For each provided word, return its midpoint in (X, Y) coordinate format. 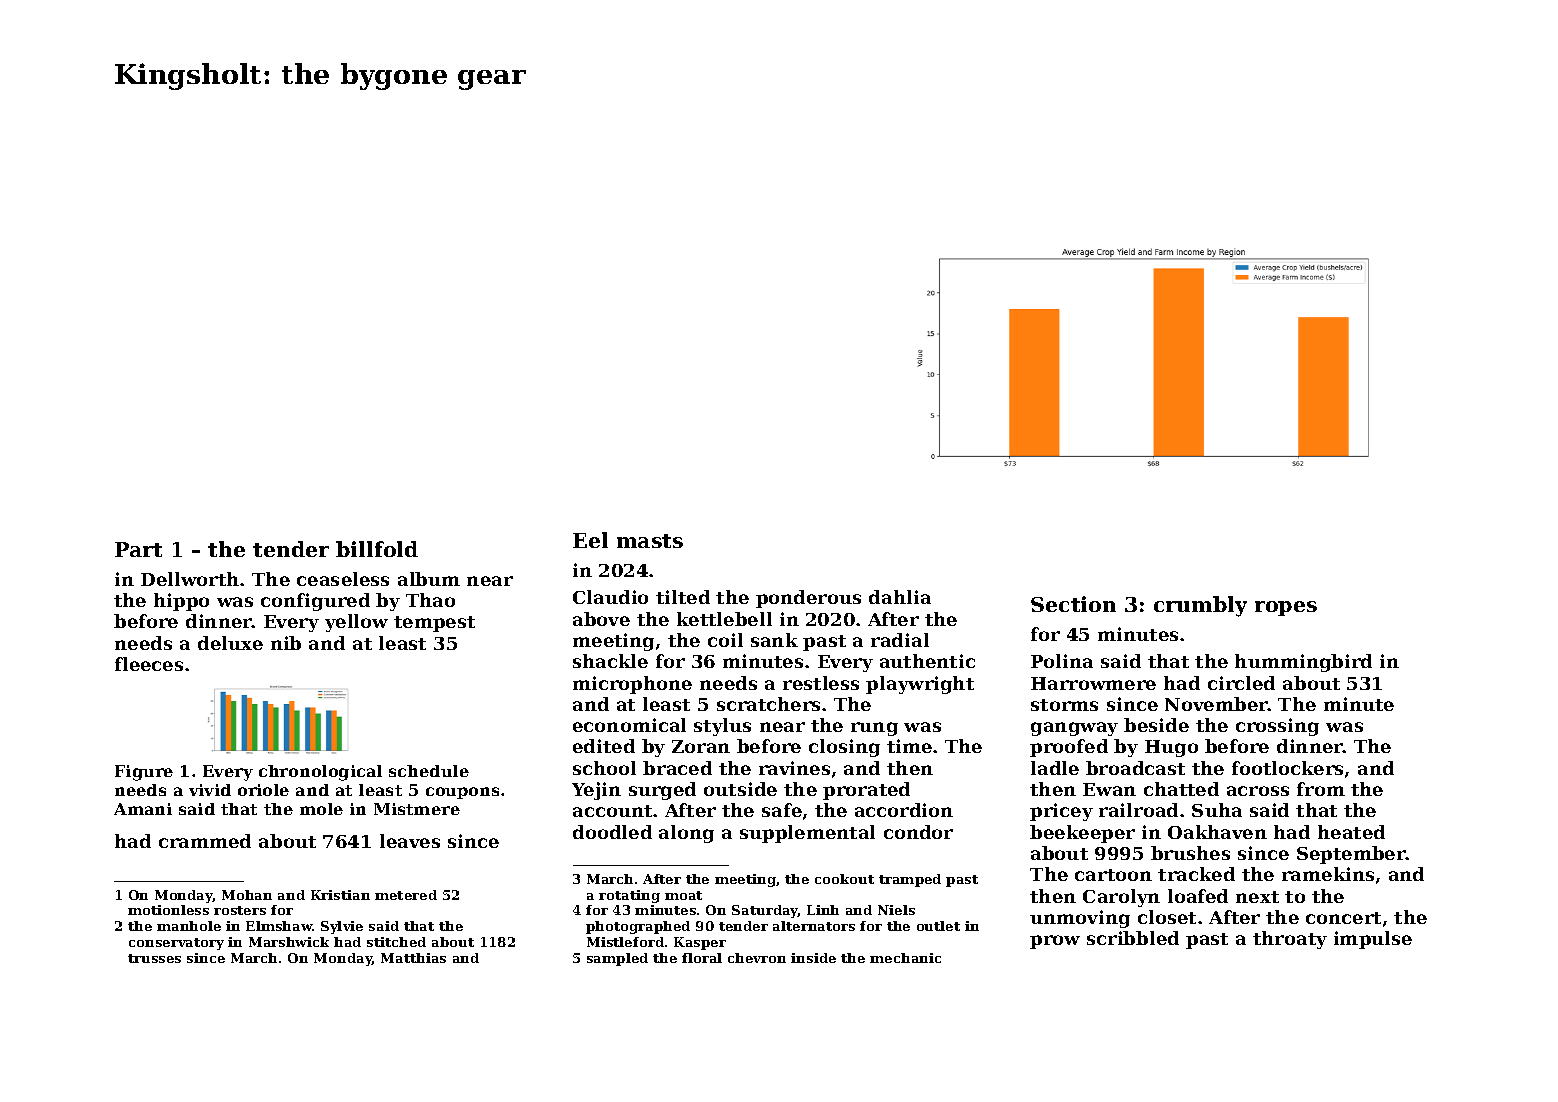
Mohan (247, 895)
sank (774, 640)
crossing (1277, 727)
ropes (1286, 608)
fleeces (149, 664)
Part (138, 549)
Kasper (700, 943)
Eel (590, 540)
